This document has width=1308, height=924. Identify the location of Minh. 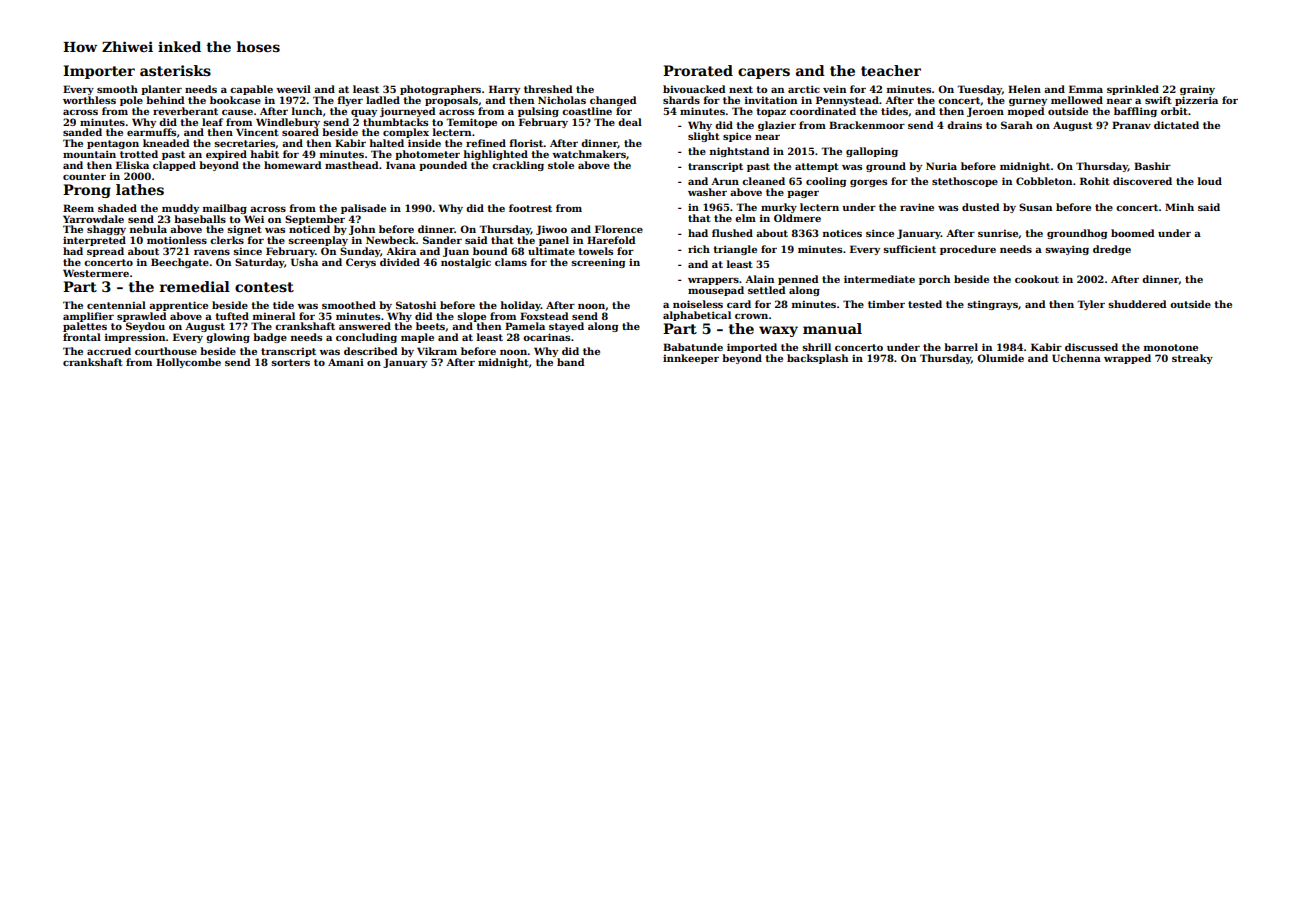
(1179, 207).
